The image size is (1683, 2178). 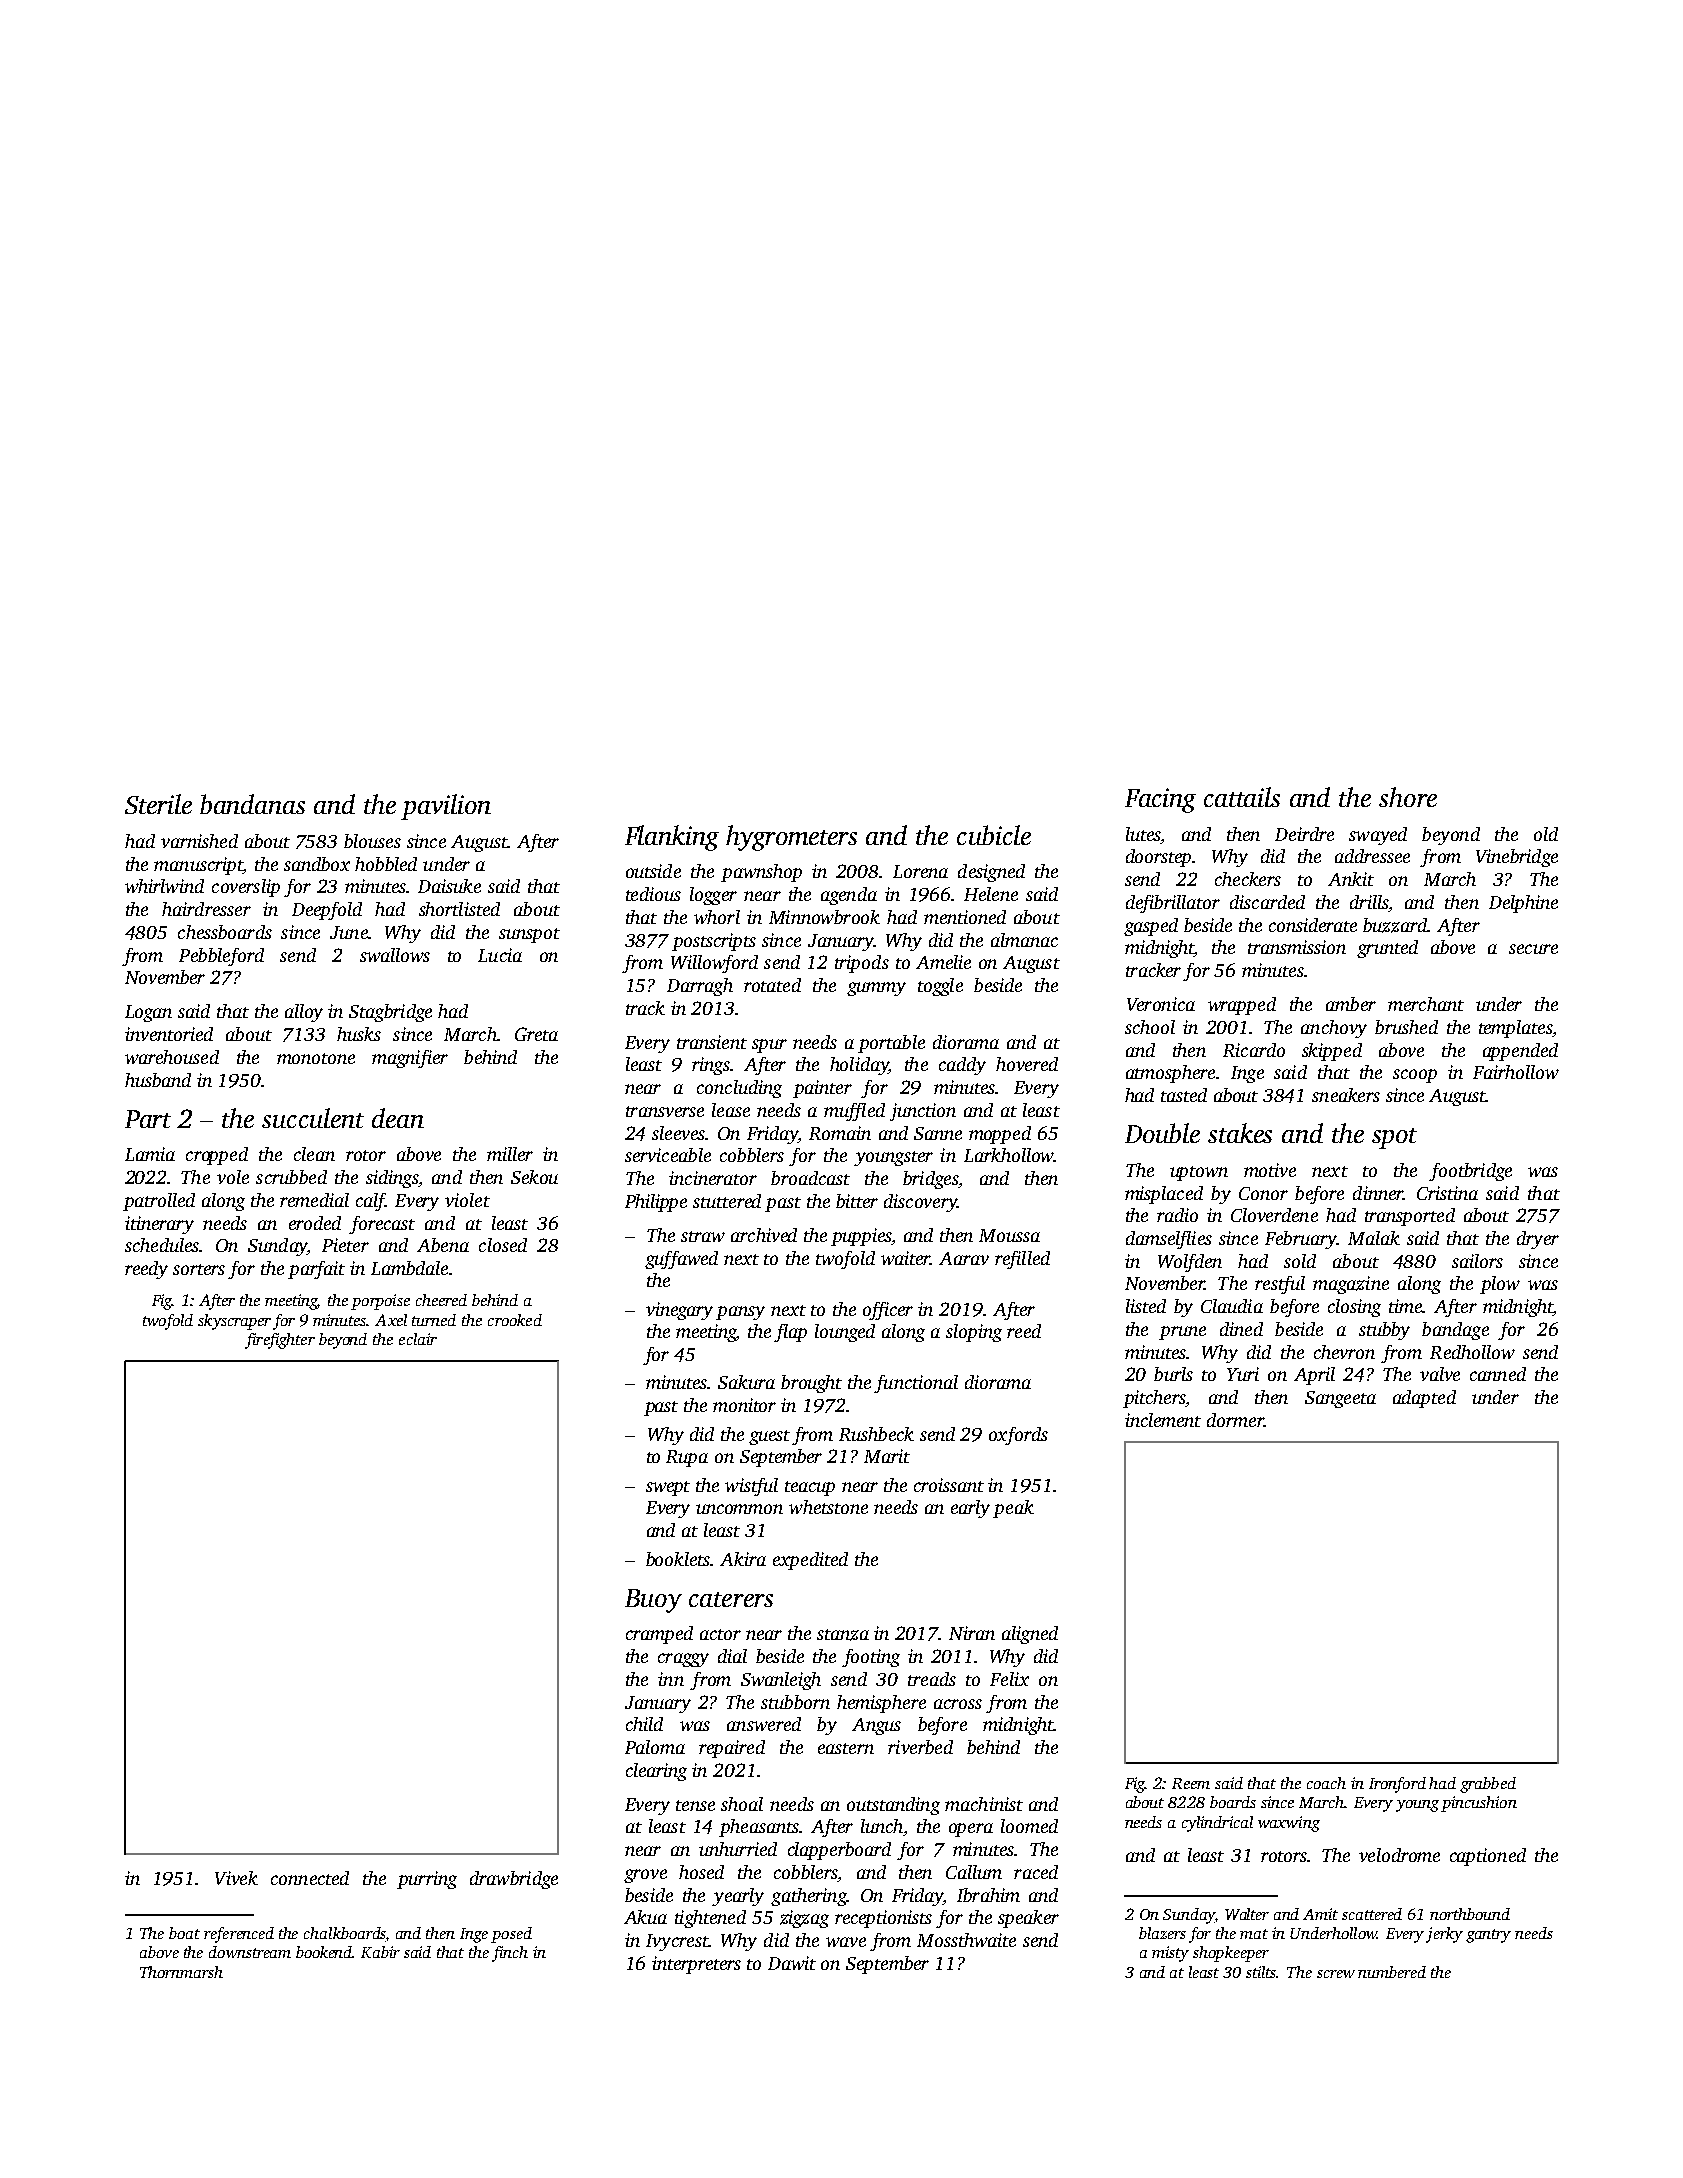 What do you see at coordinates (1533, 949) in the screenshot?
I see `secure` at bounding box center [1533, 949].
